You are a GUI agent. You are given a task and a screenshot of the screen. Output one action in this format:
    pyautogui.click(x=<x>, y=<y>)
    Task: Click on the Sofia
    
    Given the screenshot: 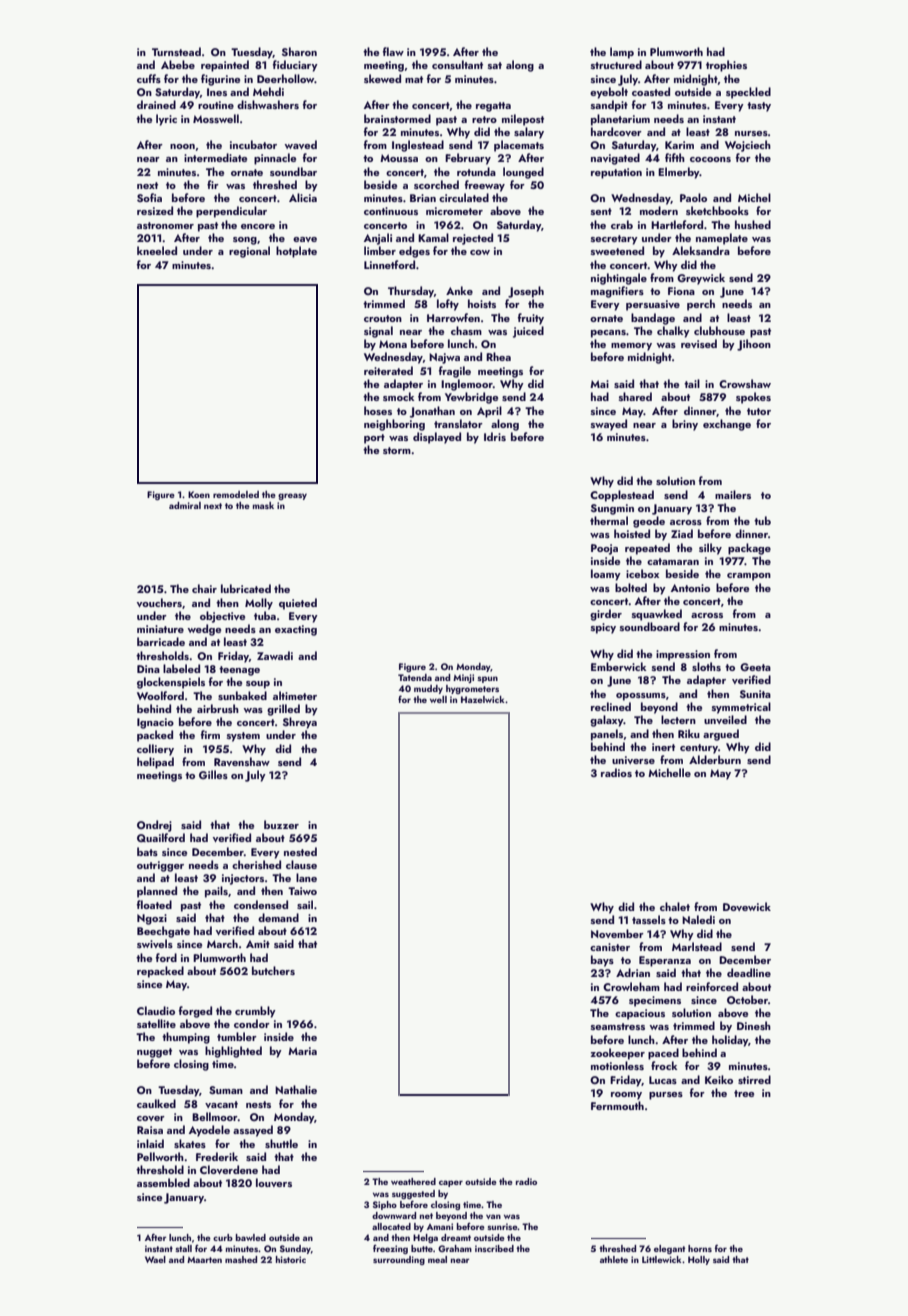 What is the action you would take?
    pyautogui.click(x=149, y=197)
